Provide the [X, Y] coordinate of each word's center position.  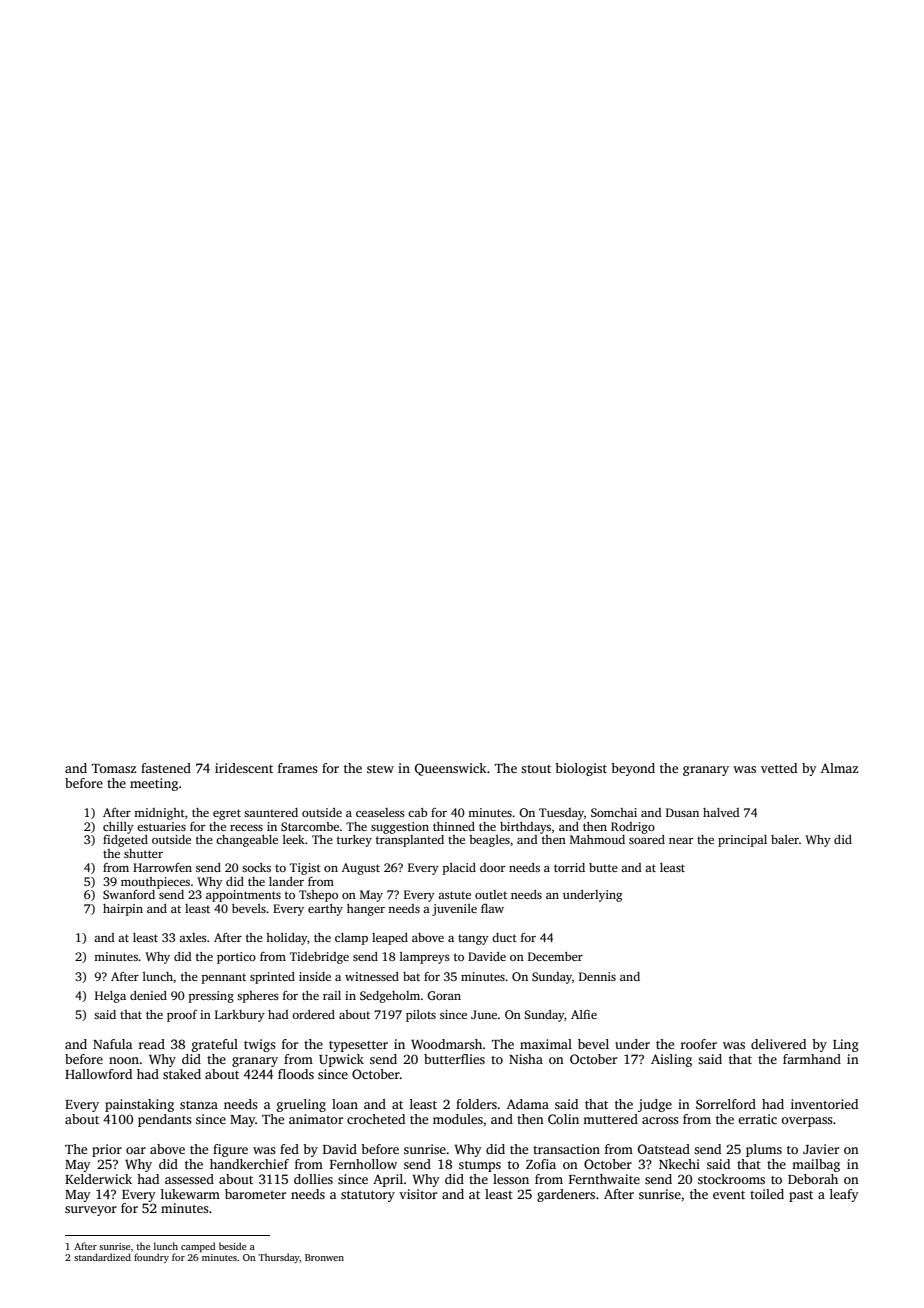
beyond [633, 769]
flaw [492, 908]
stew [380, 769]
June [484, 1014]
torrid [569, 867]
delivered [778, 1044]
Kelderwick [98, 1179]
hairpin [123, 910]
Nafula [113, 1044]
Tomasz [114, 768]
